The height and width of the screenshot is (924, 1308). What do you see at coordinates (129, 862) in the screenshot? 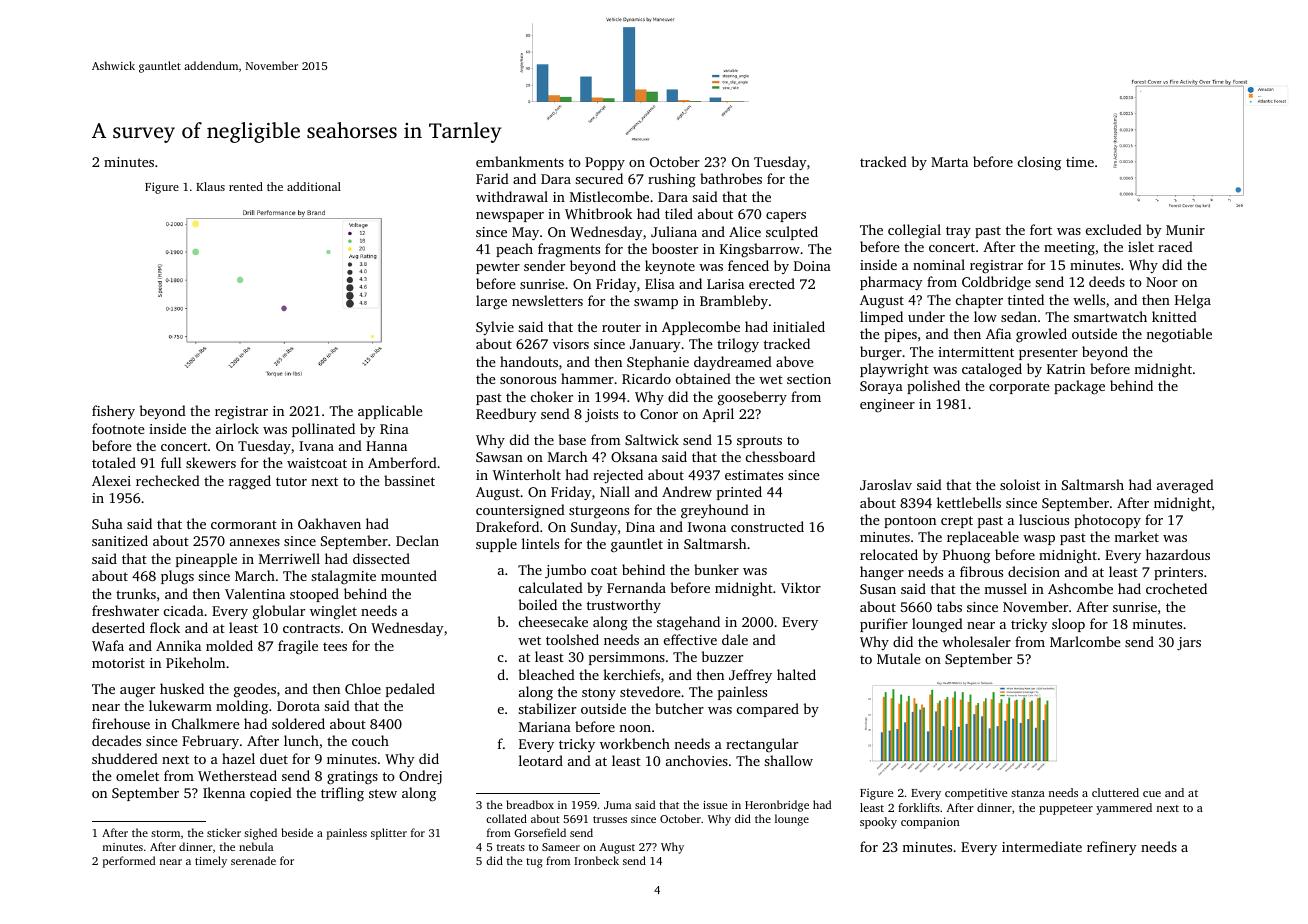
I see `performed` at bounding box center [129, 862].
